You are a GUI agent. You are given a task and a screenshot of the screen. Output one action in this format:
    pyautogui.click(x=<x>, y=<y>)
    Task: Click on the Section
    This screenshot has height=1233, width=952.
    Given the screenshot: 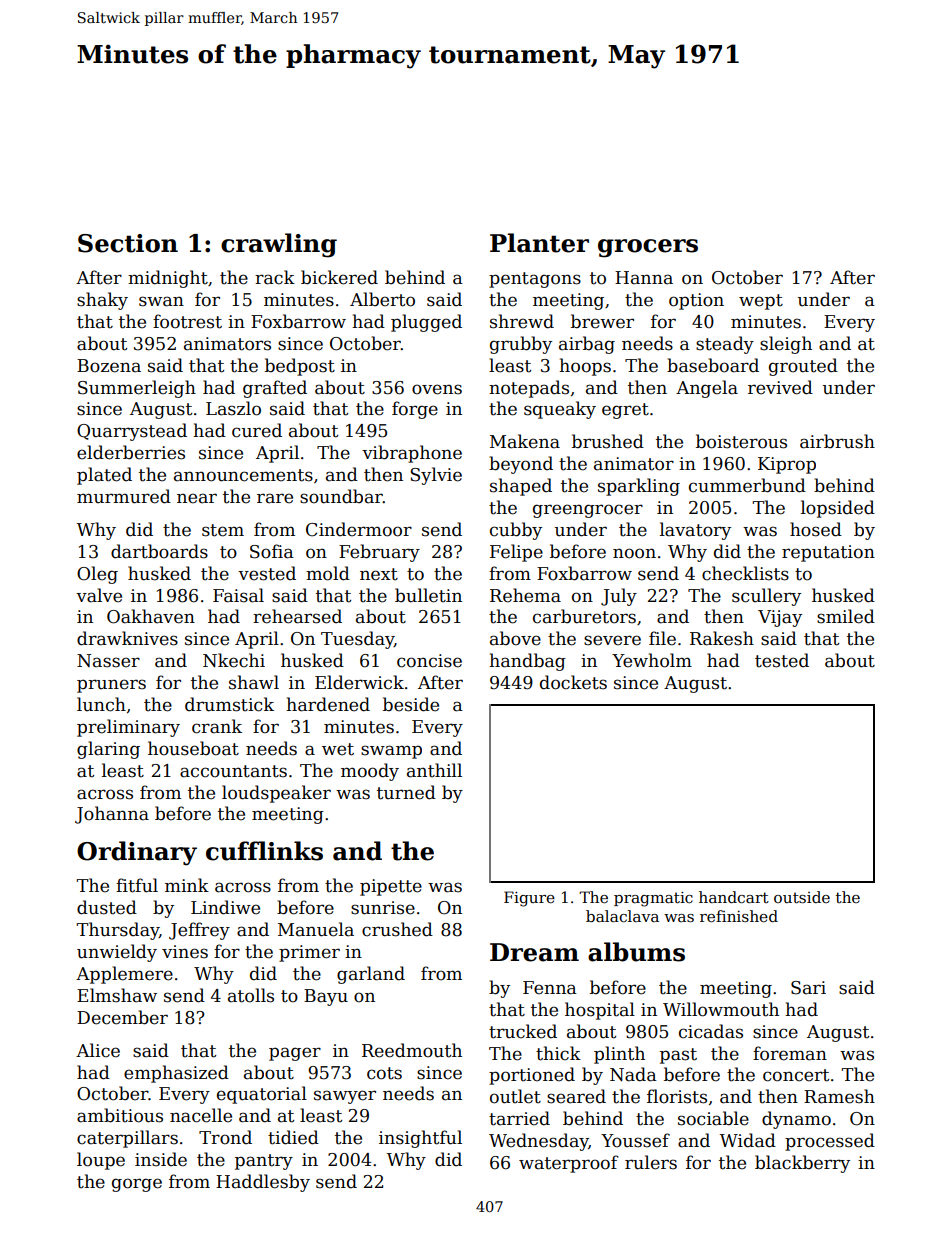 What is the action you would take?
    pyautogui.click(x=128, y=243)
